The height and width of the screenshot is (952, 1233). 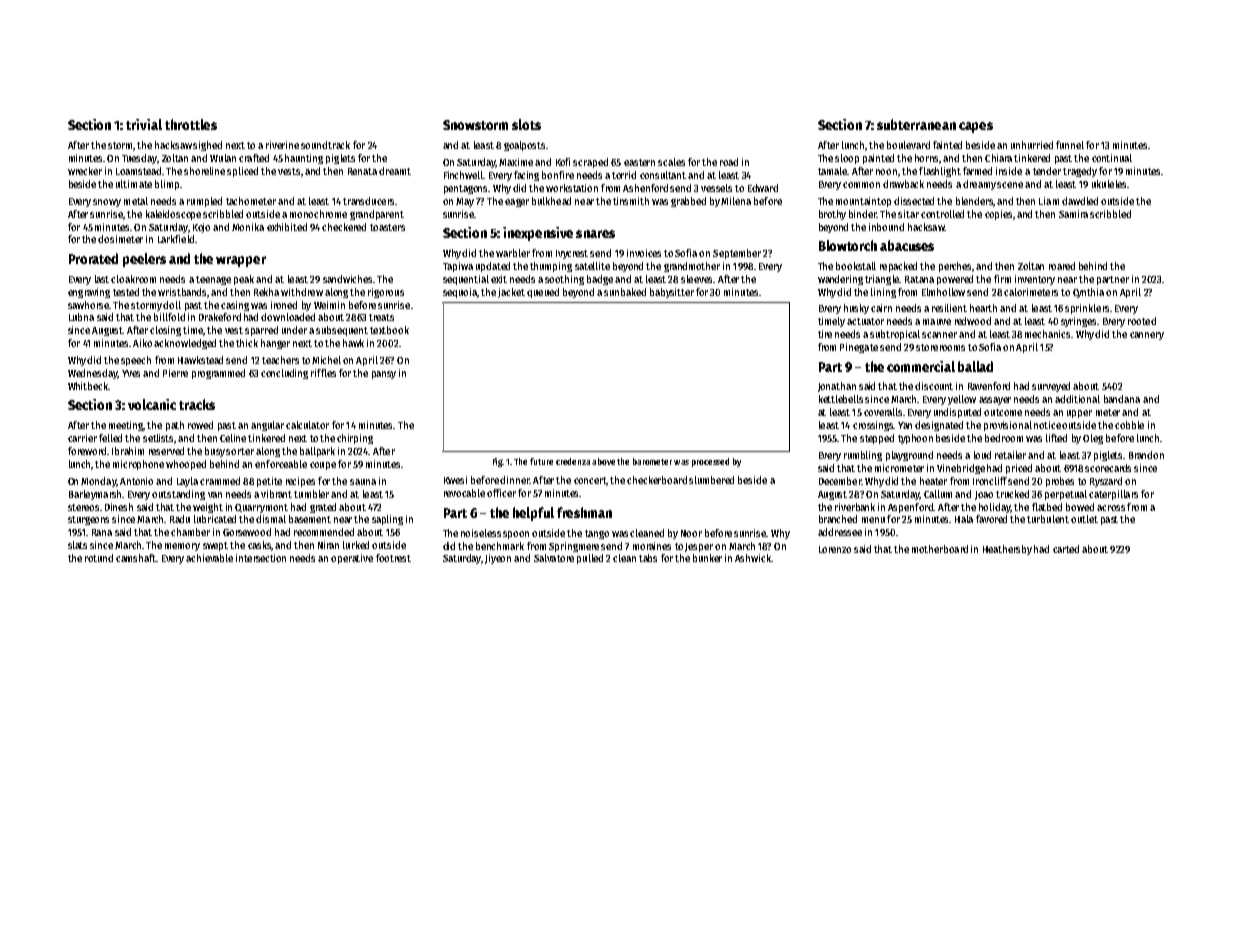 I want to click on Finchwell, so click(x=463, y=175).
